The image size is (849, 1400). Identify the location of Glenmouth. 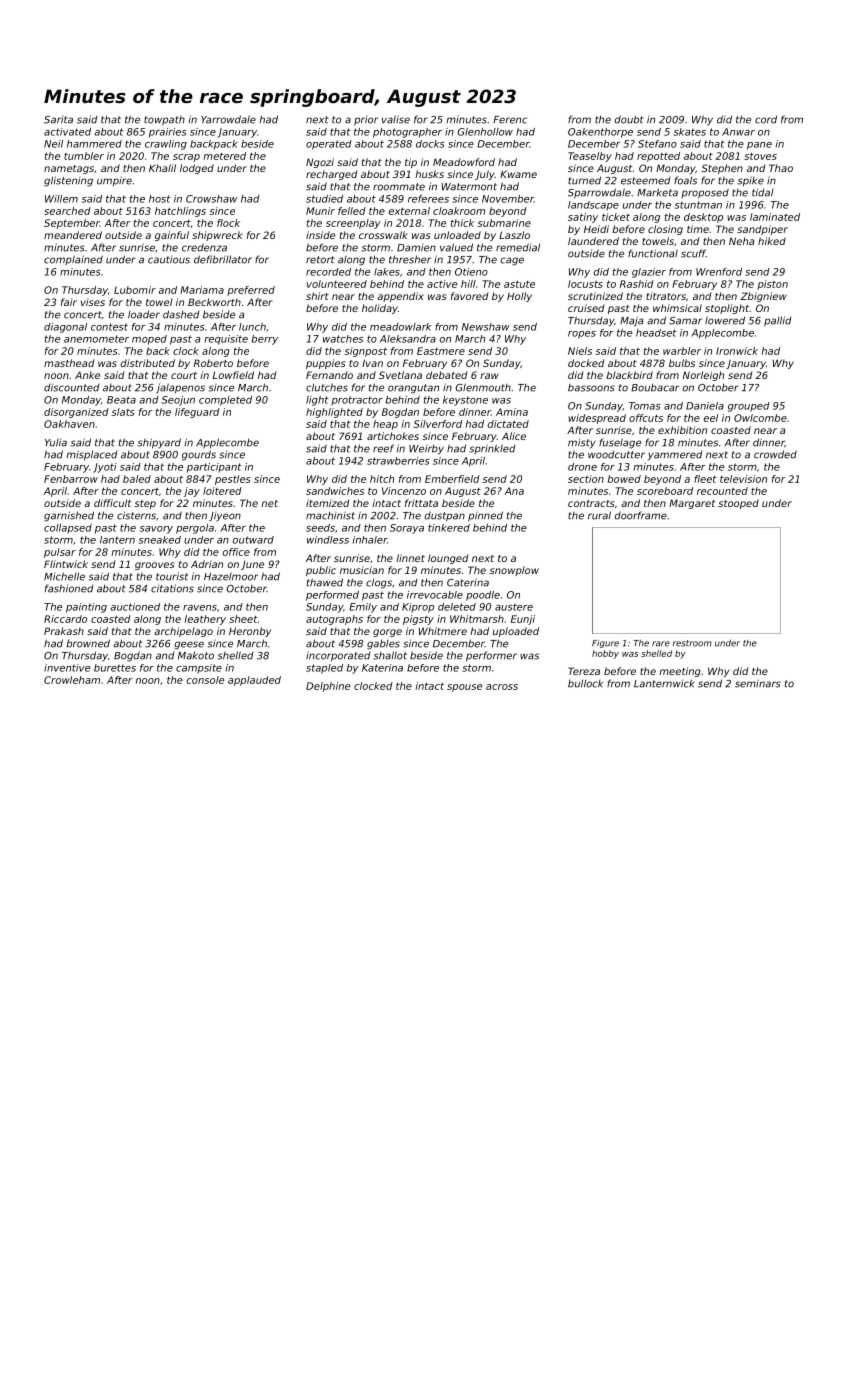
(483, 387).
